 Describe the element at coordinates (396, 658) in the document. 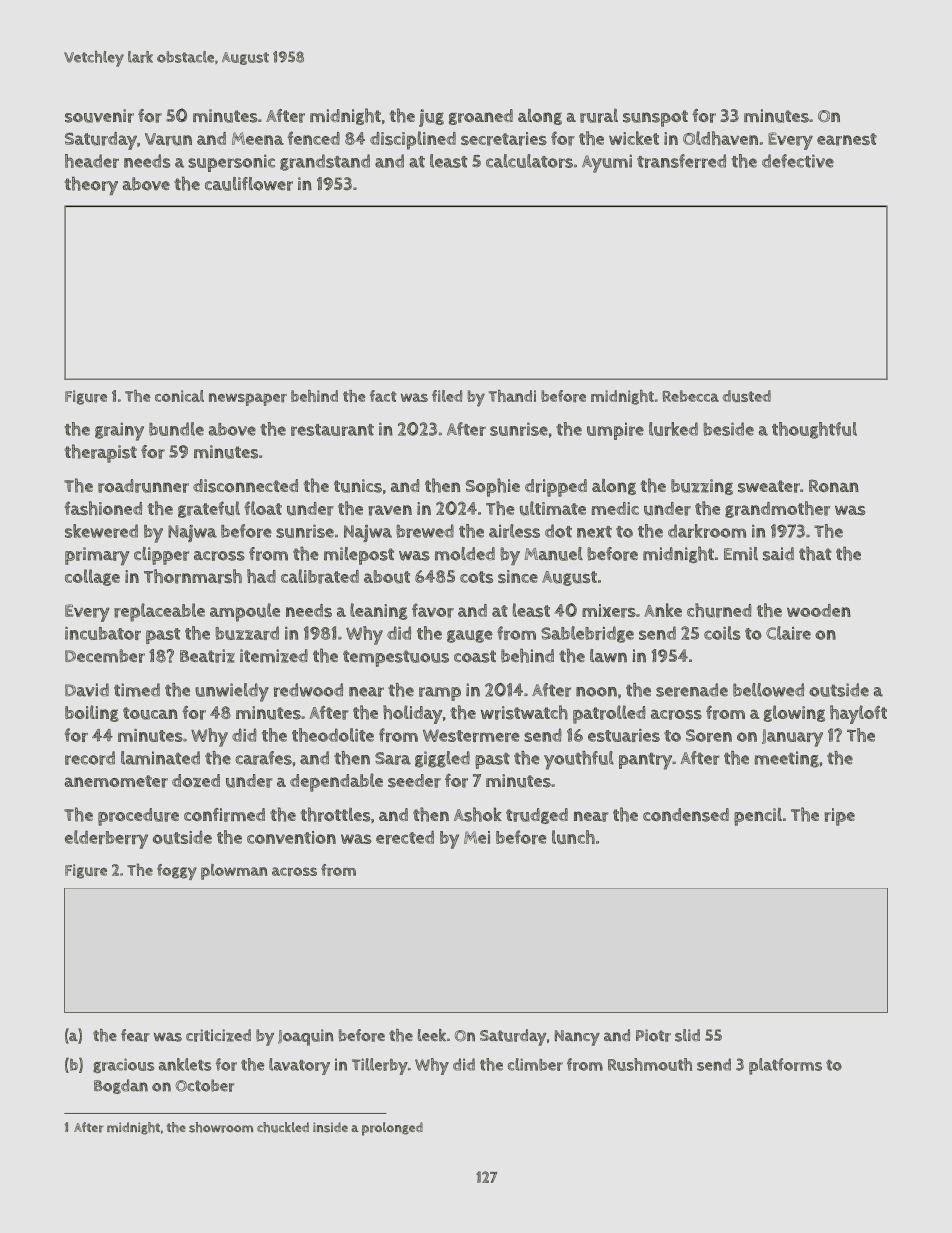

I see `tempestuous` at that location.
